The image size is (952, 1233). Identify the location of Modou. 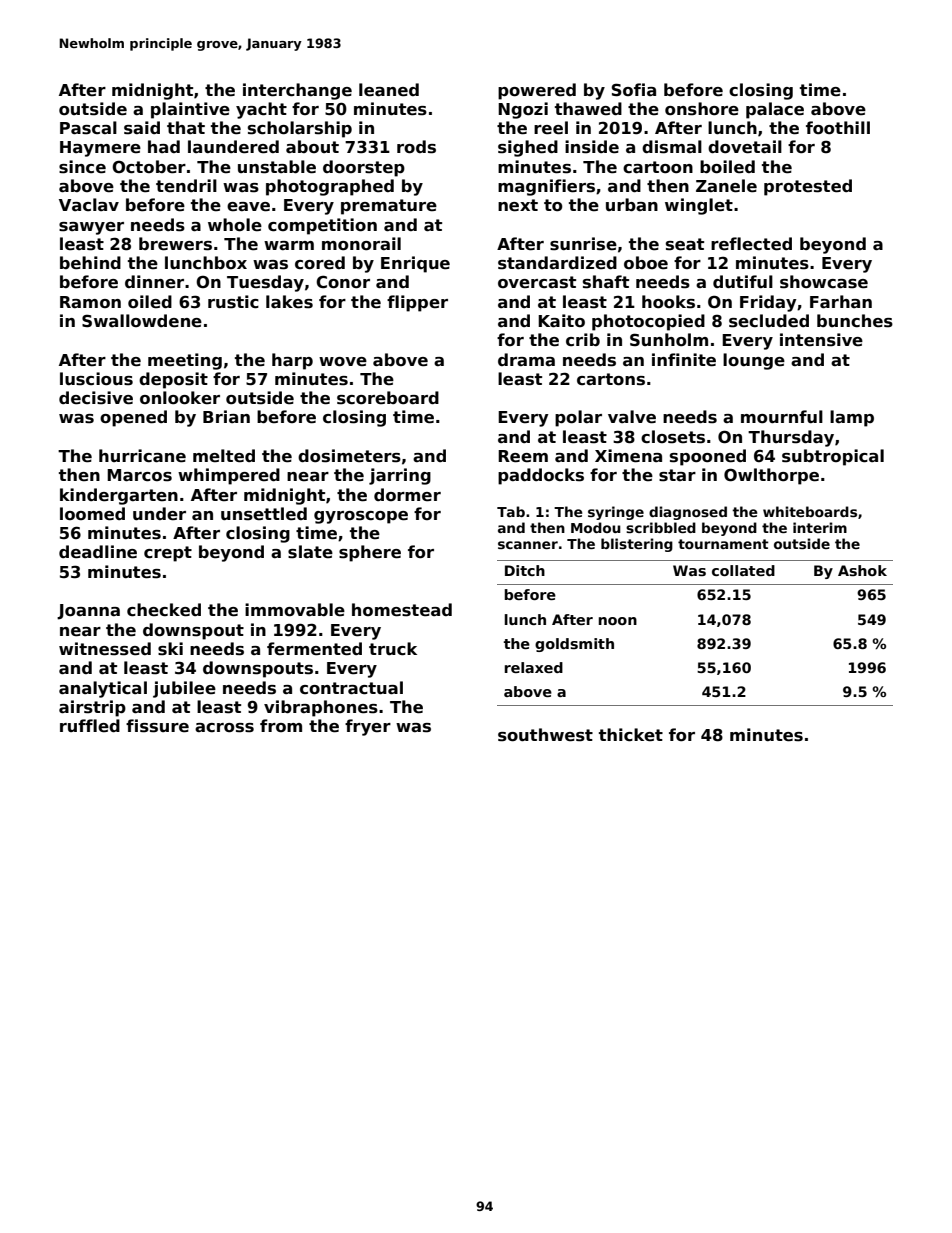
(596, 527).
